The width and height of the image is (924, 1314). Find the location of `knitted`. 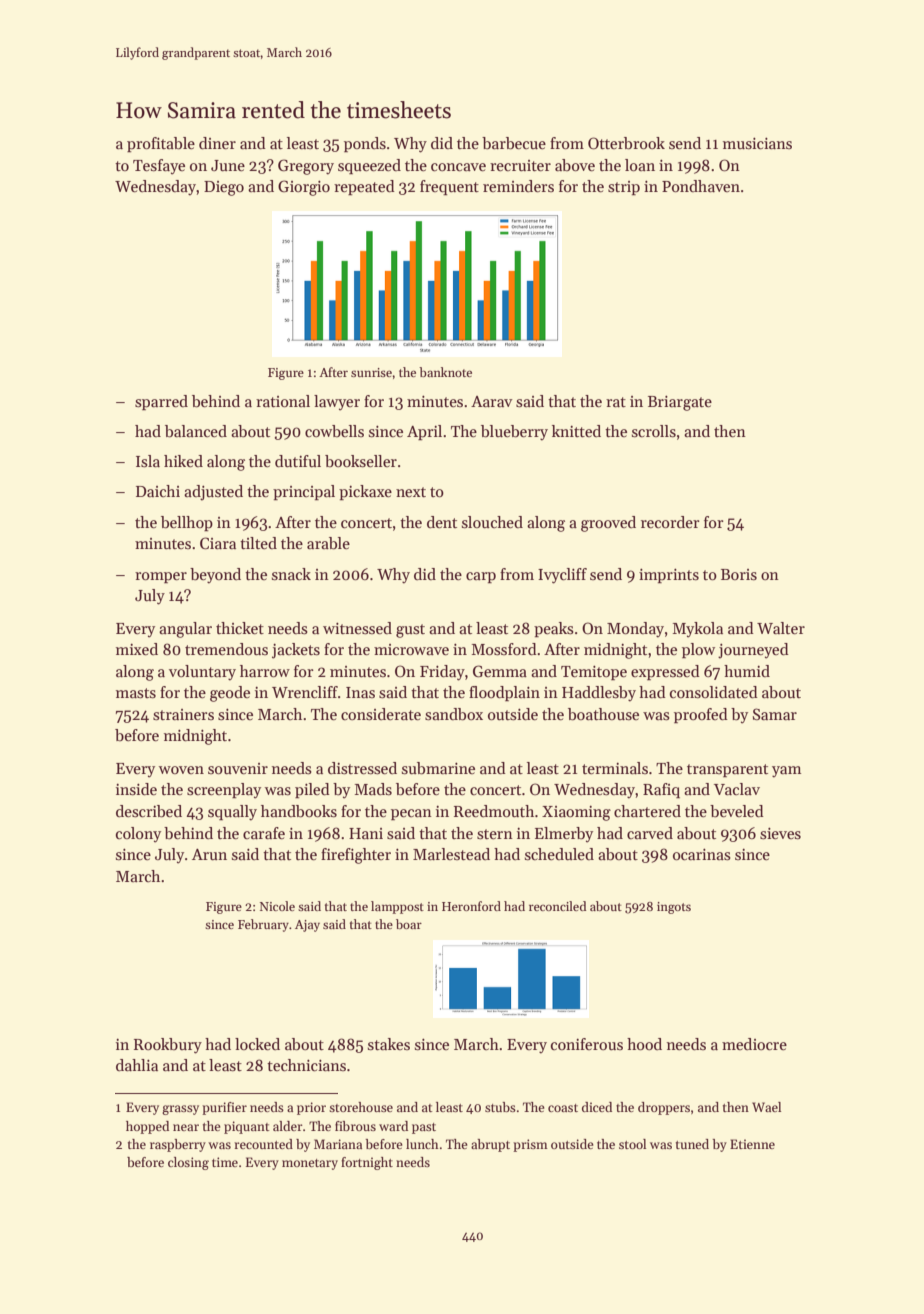

knitted is located at coordinates (576, 431).
